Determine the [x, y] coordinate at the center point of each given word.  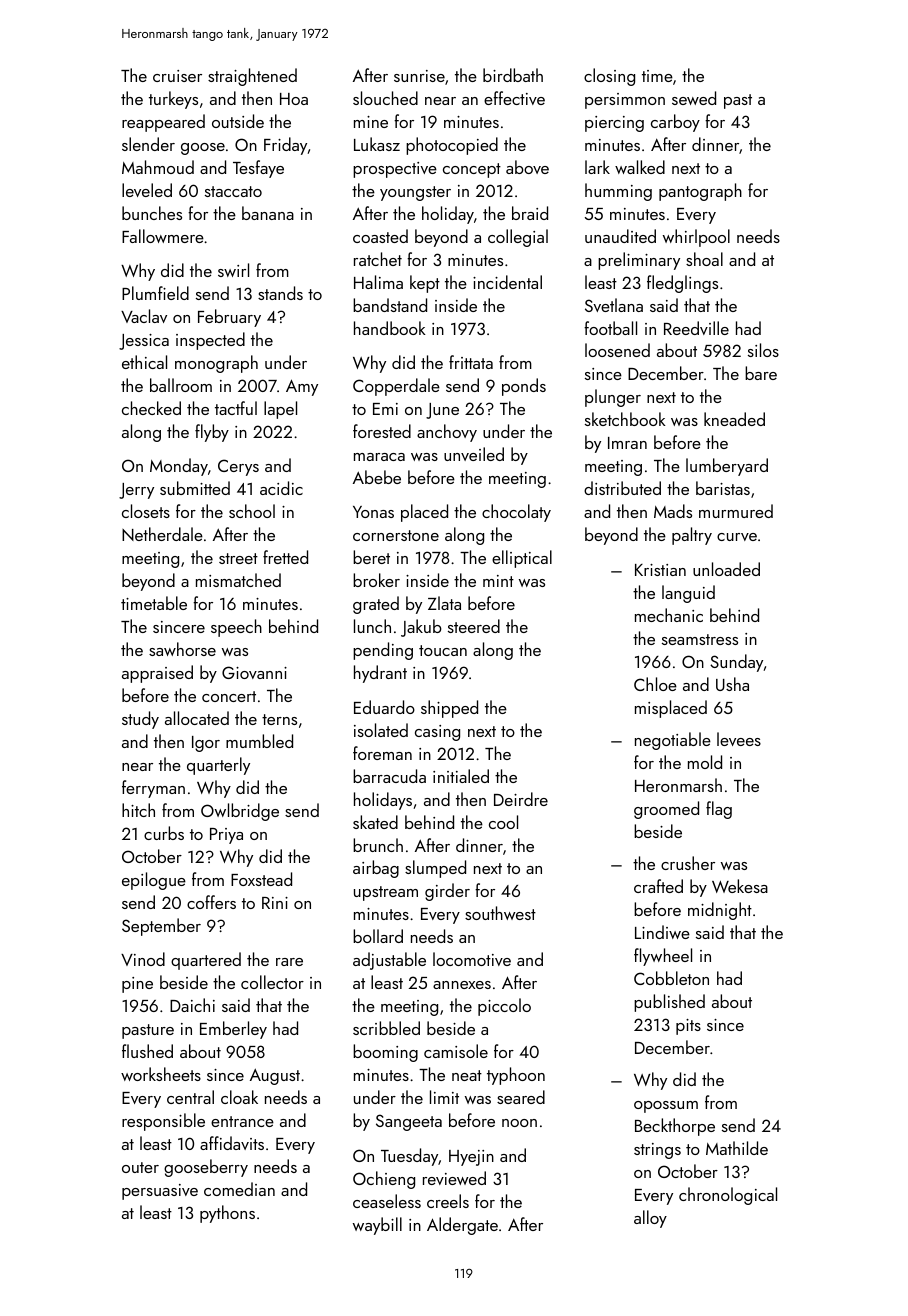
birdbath [513, 75]
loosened [617, 350]
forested [382, 431]
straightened [252, 77]
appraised [157, 674]
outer [140, 1167]
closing [609, 77]
